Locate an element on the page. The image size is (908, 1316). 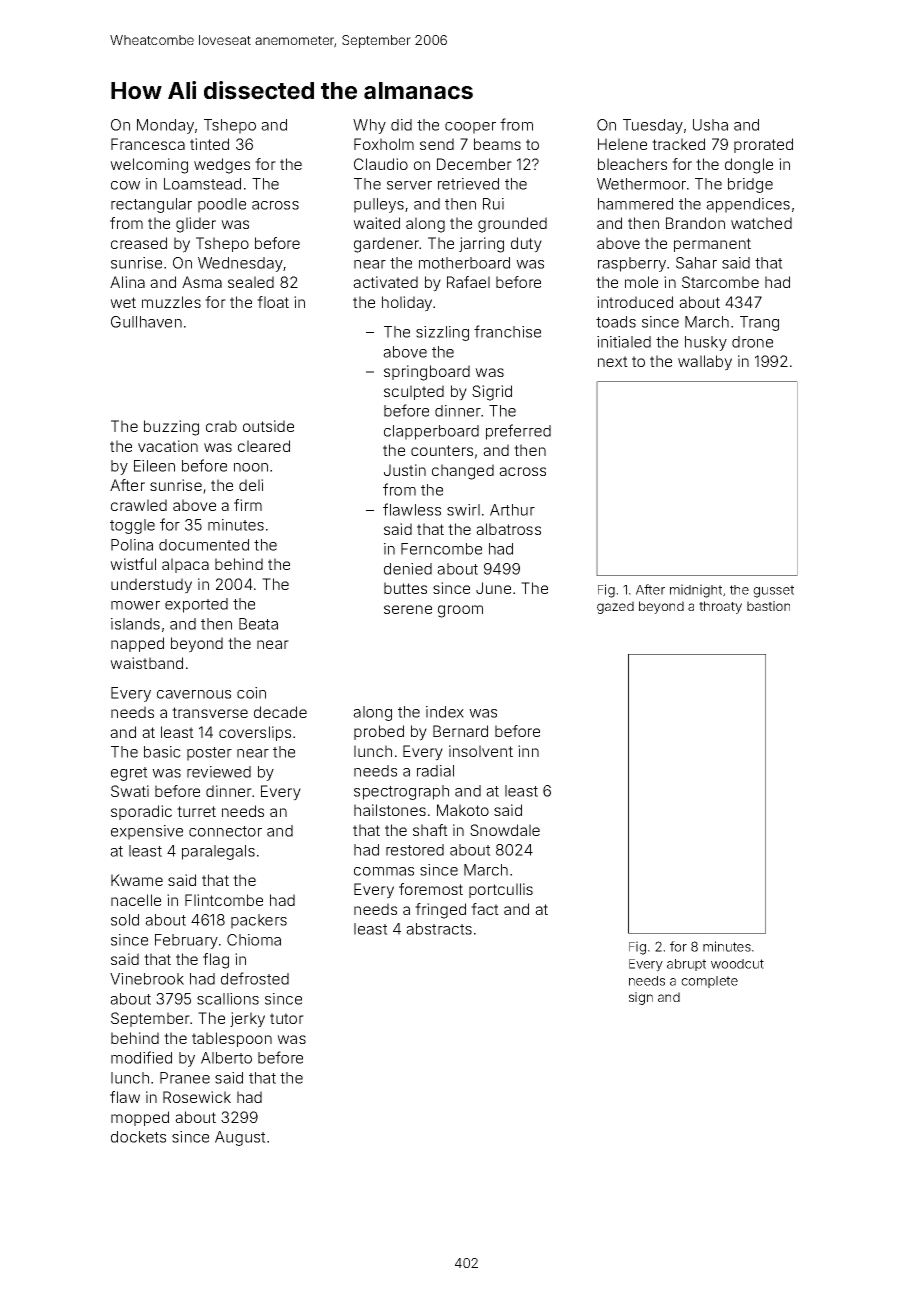
Tuesday is located at coordinates (653, 126).
